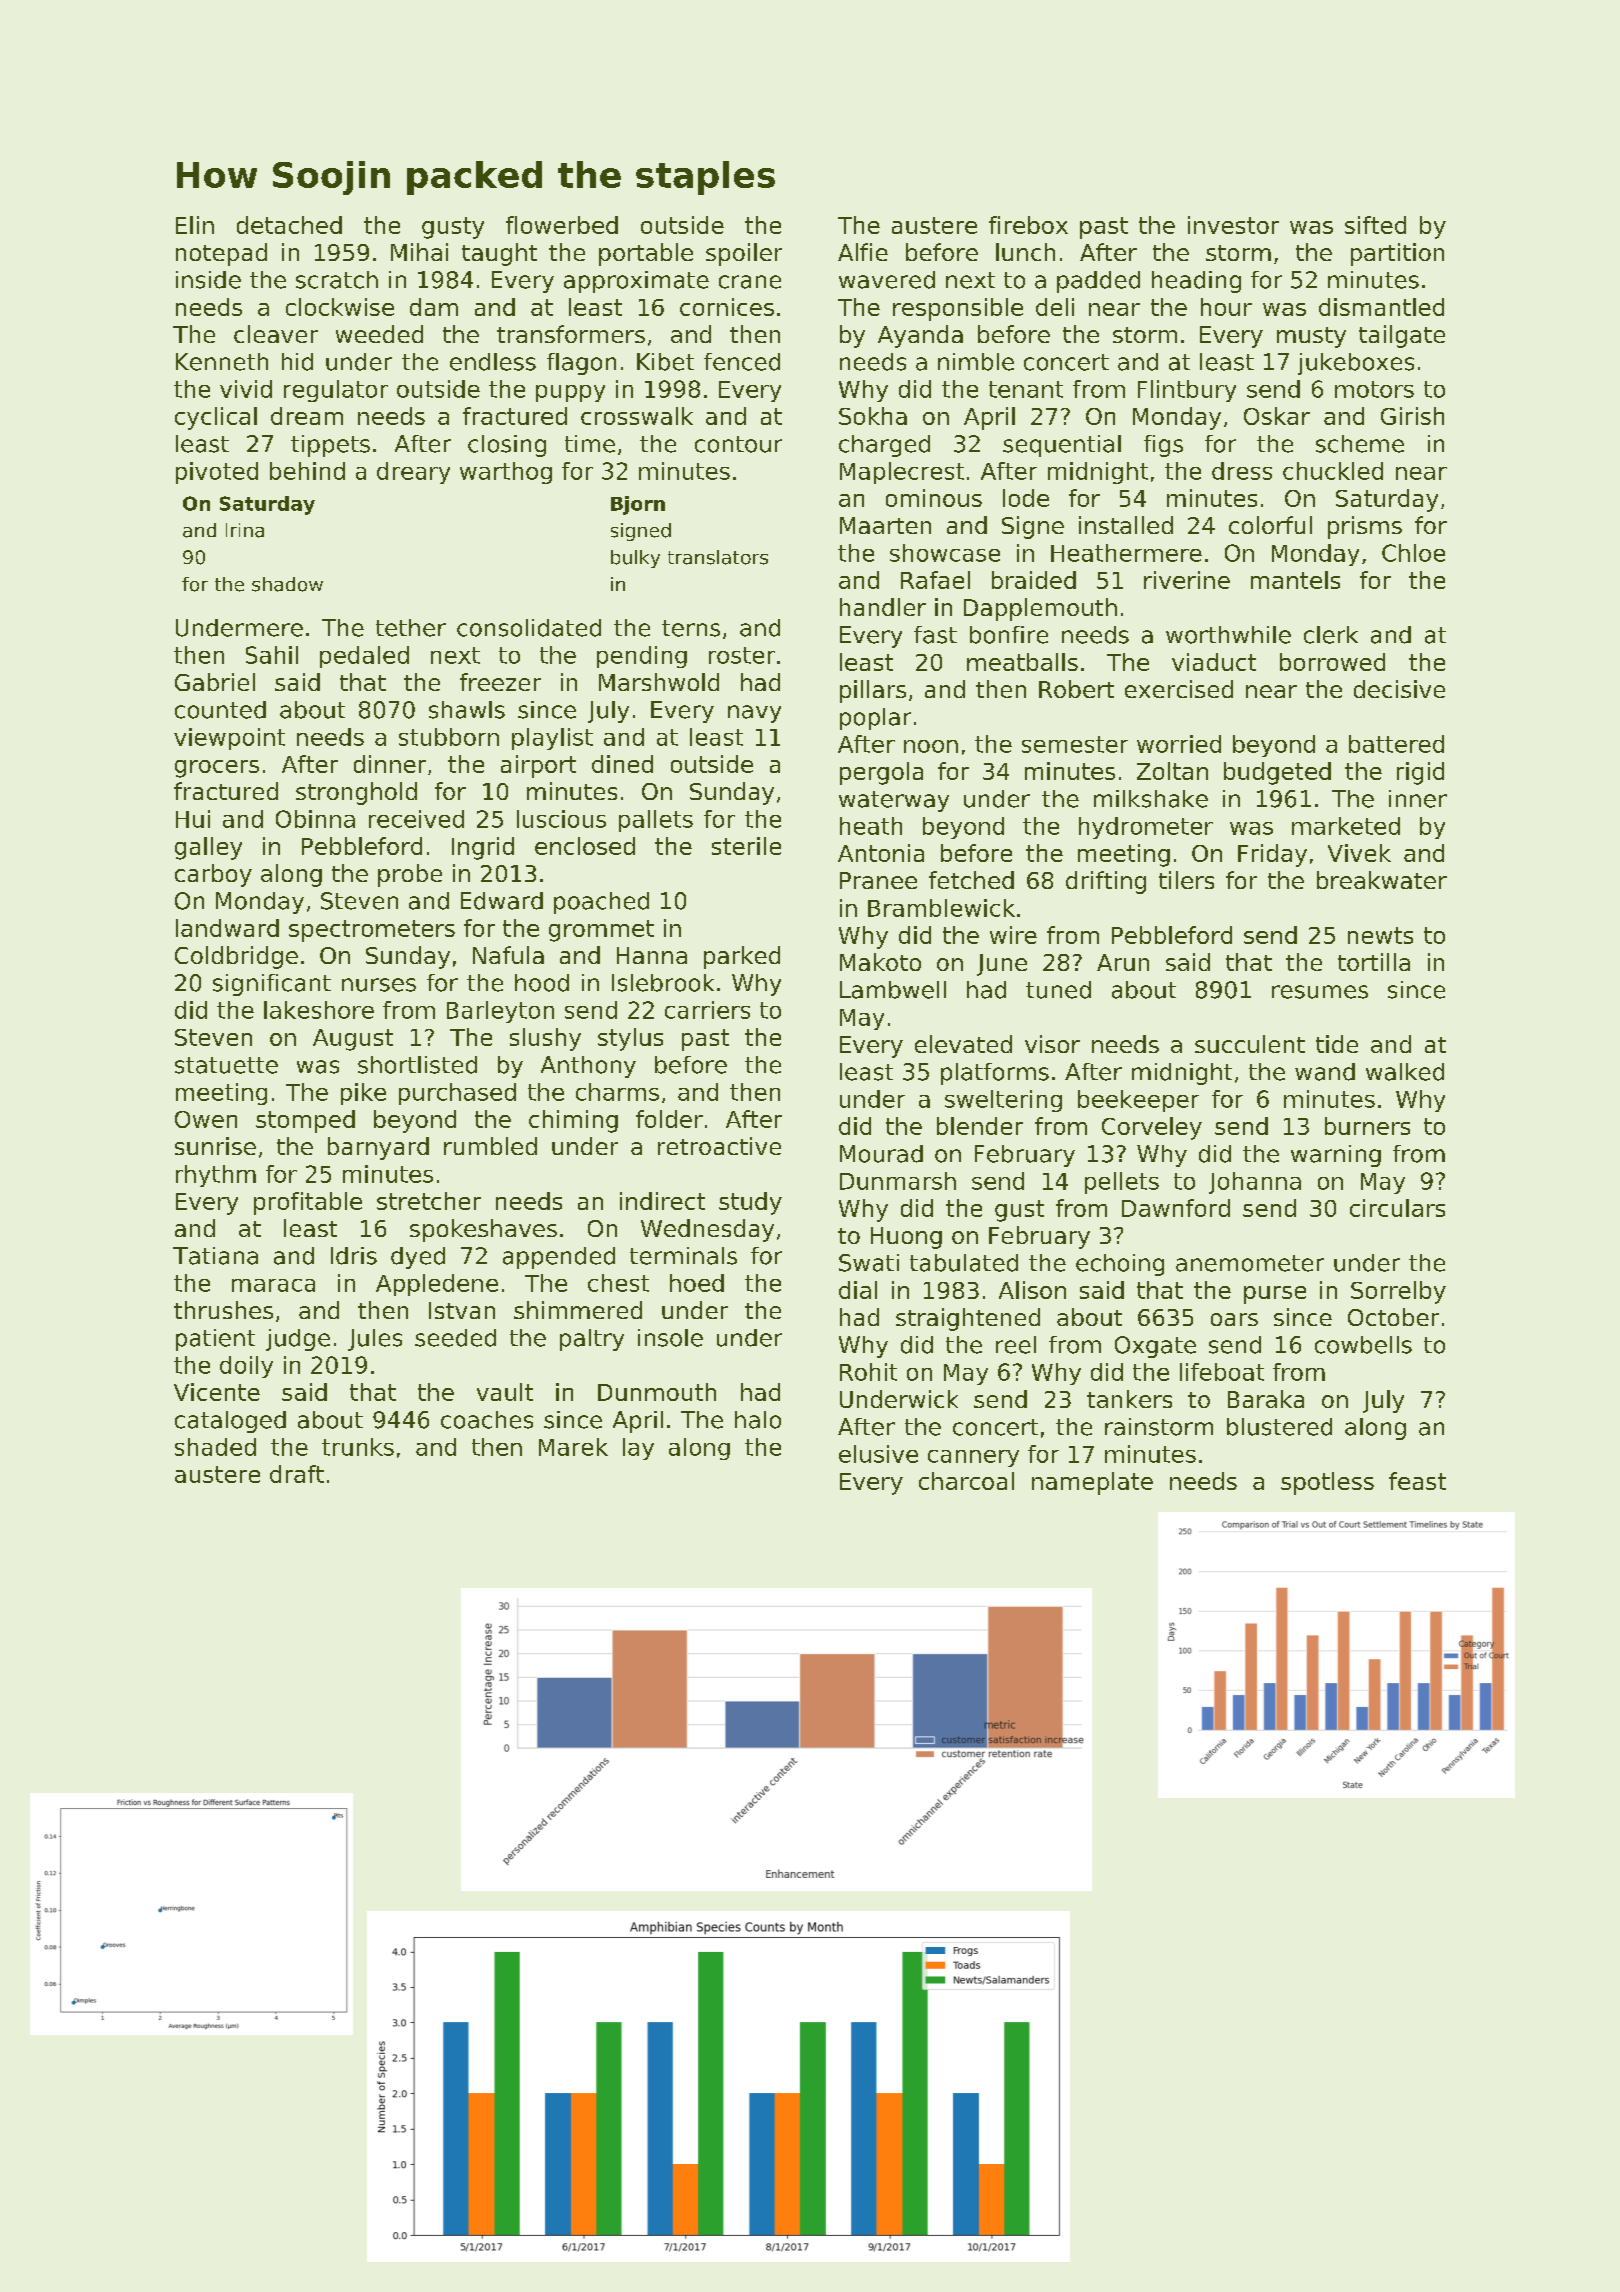 This page has width=1620, height=2292. What do you see at coordinates (1152, 1128) in the page?
I see `Corveley` at bounding box center [1152, 1128].
